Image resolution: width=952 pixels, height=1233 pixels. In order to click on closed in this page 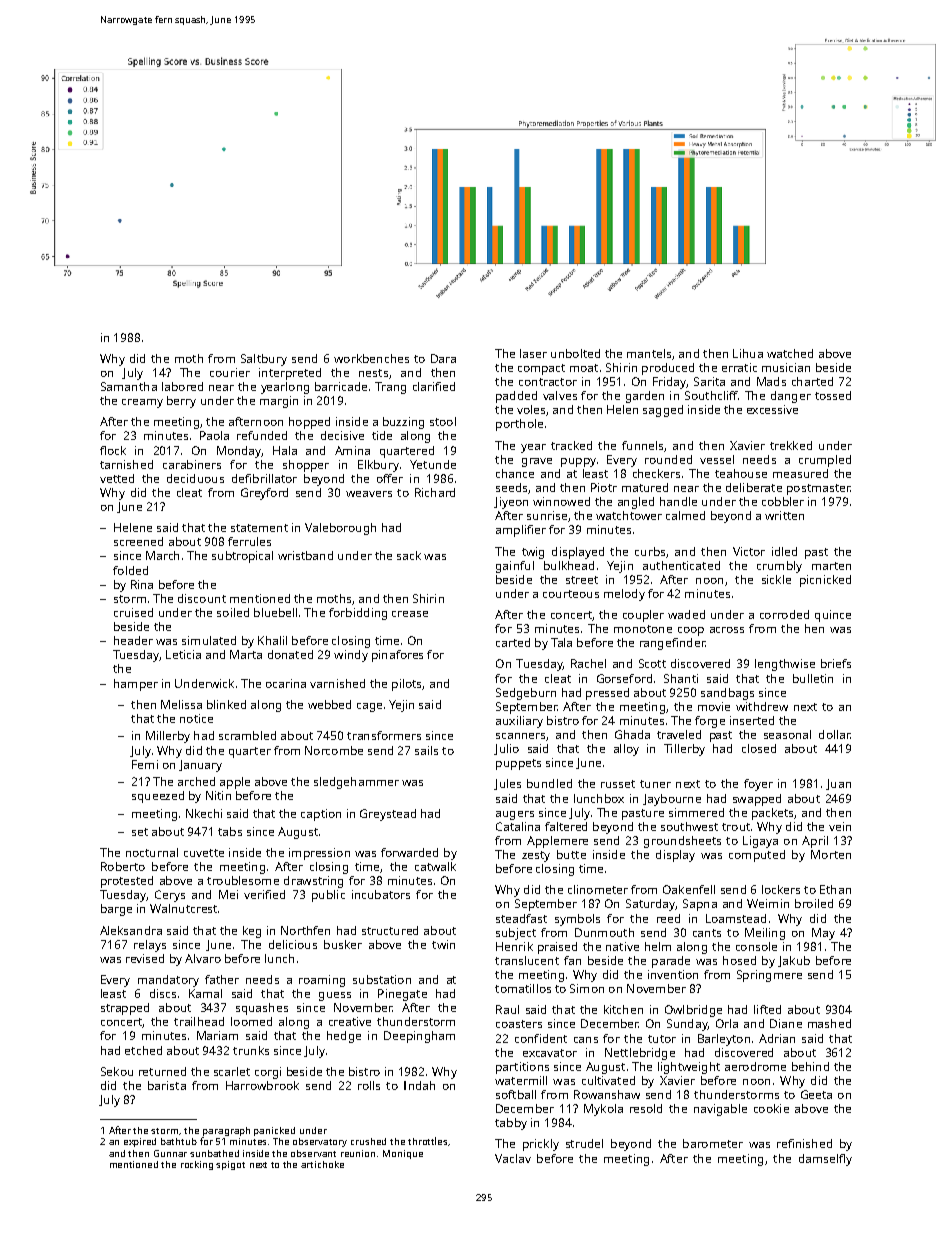, I will do `click(759, 748)`.
